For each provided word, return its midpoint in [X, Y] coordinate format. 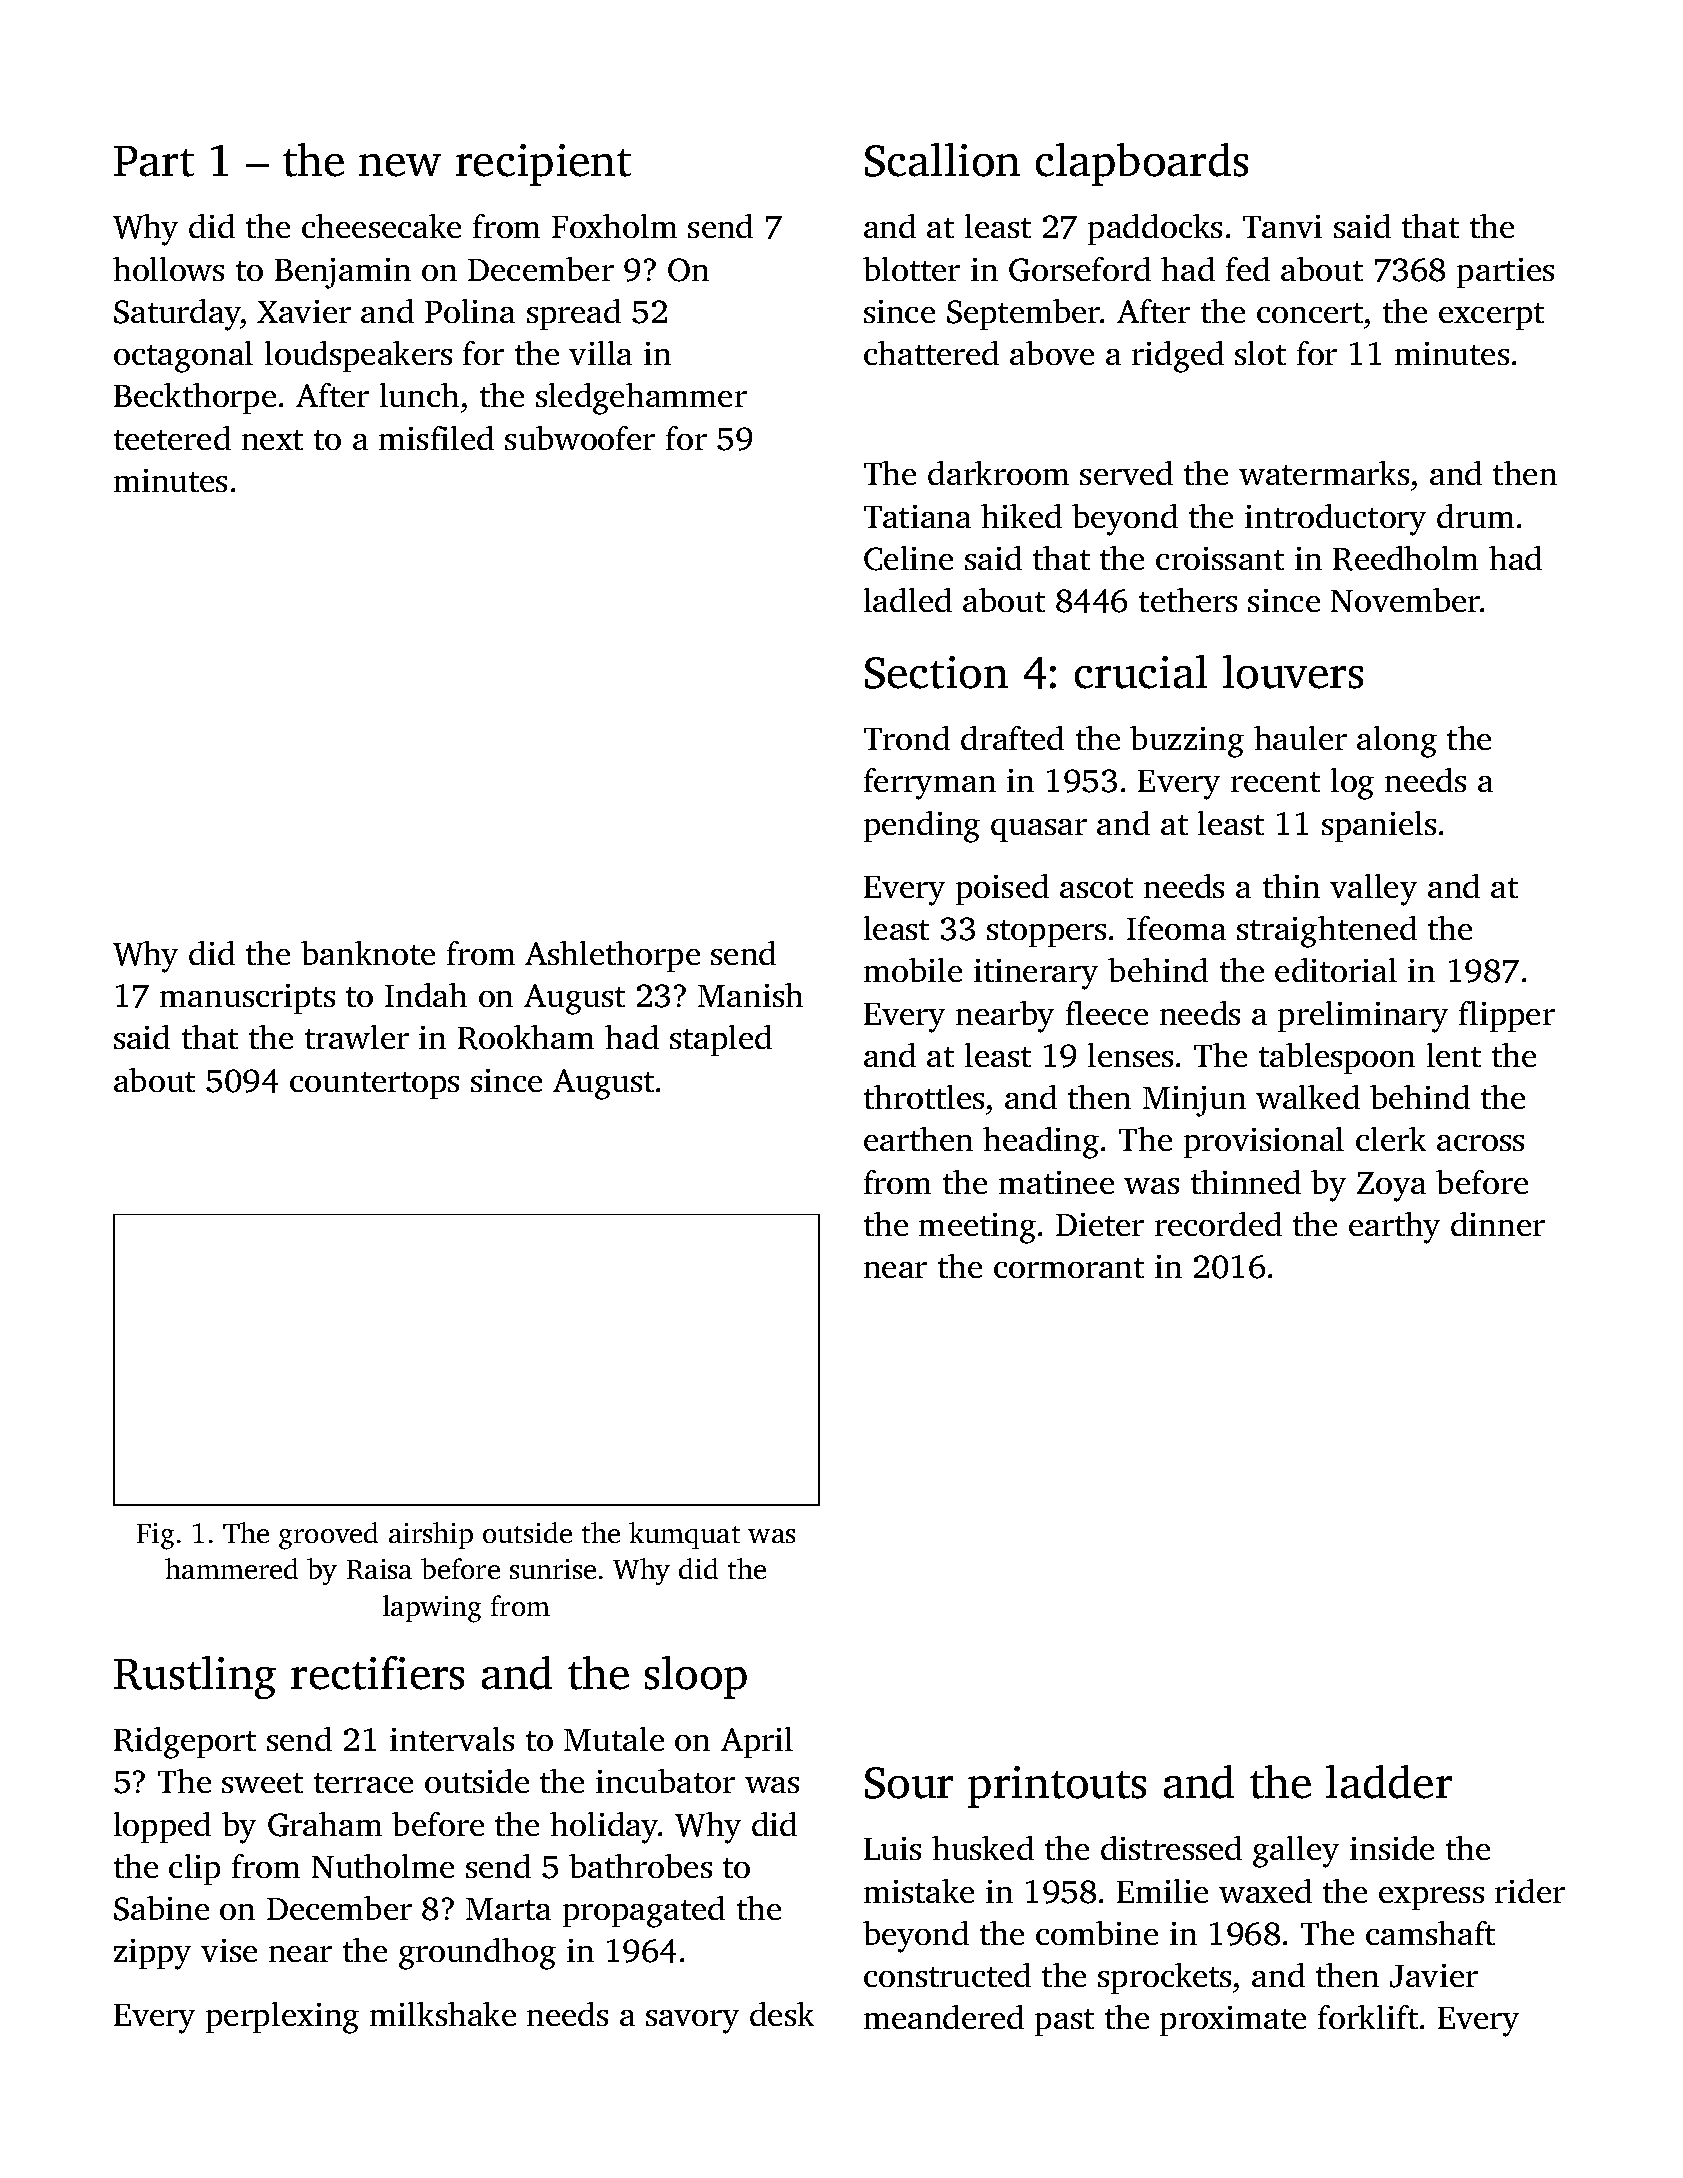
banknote [368, 953]
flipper [1507, 1016]
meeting [977, 1228]
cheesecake [381, 226]
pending [922, 827]
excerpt [1491, 316]
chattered [931, 353]
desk [782, 2014]
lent [1454, 1055]
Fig [155, 1536]
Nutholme [383, 1866]
